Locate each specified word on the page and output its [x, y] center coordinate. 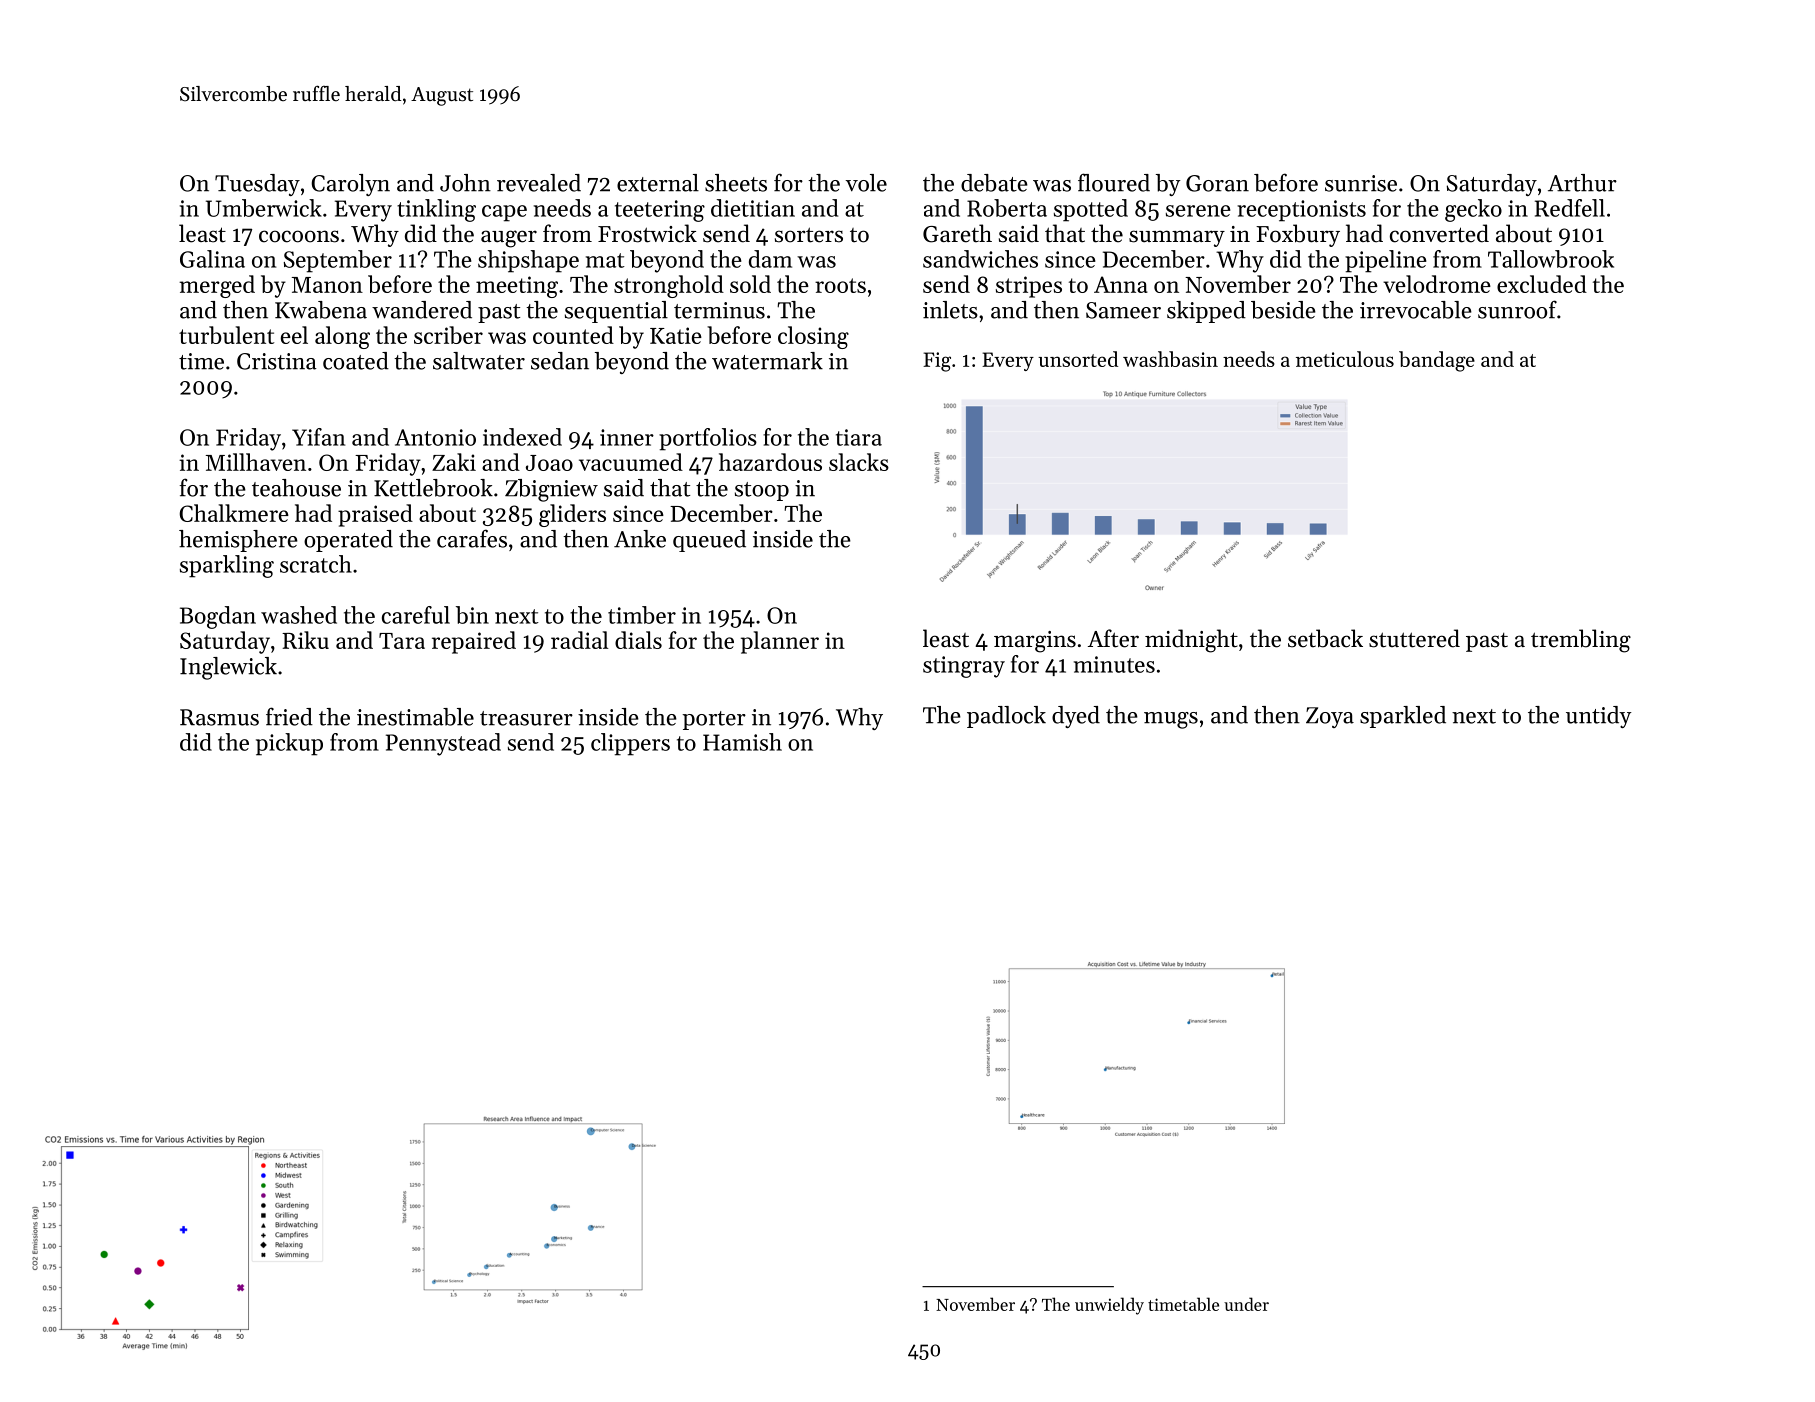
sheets [736, 183]
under [1246, 1304]
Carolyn [350, 185]
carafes [472, 538]
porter [714, 720]
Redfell [1570, 208]
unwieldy [1109, 1306]
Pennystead [443, 744]
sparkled [1403, 717]
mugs [1171, 720]
